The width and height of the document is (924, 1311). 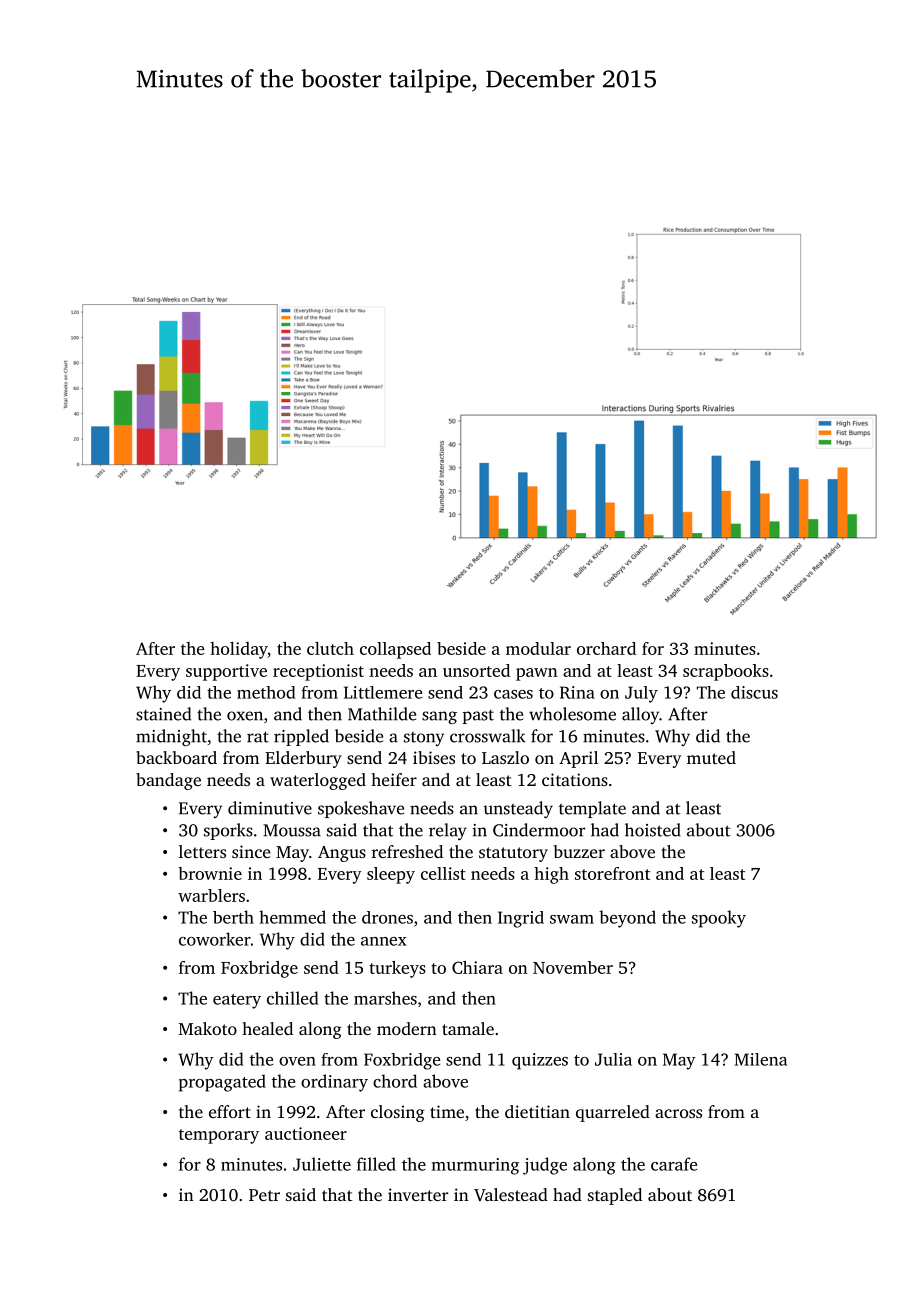 What do you see at coordinates (754, 692) in the document?
I see `discus` at bounding box center [754, 692].
